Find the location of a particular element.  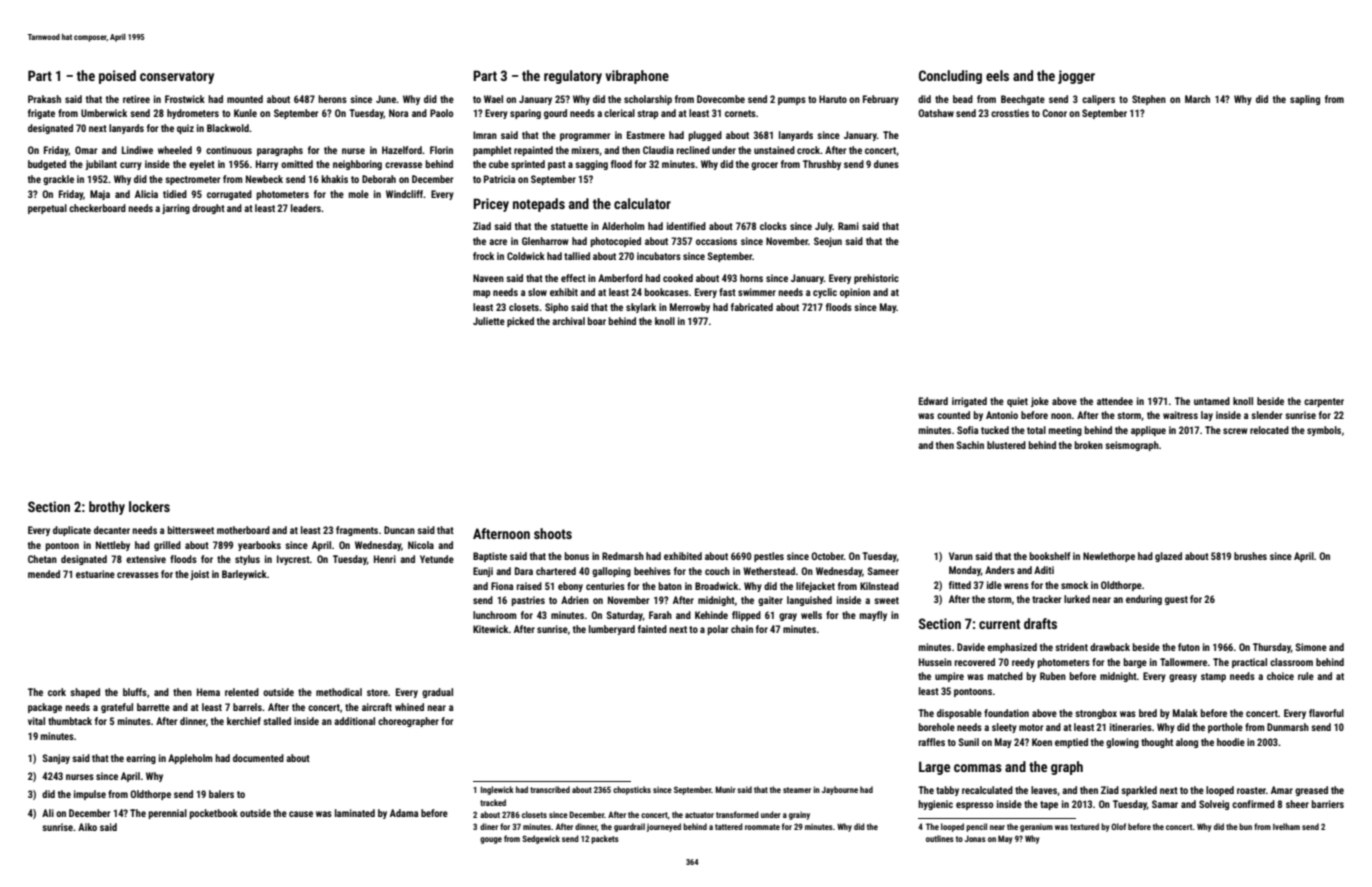

lockers is located at coordinates (149, 506).
